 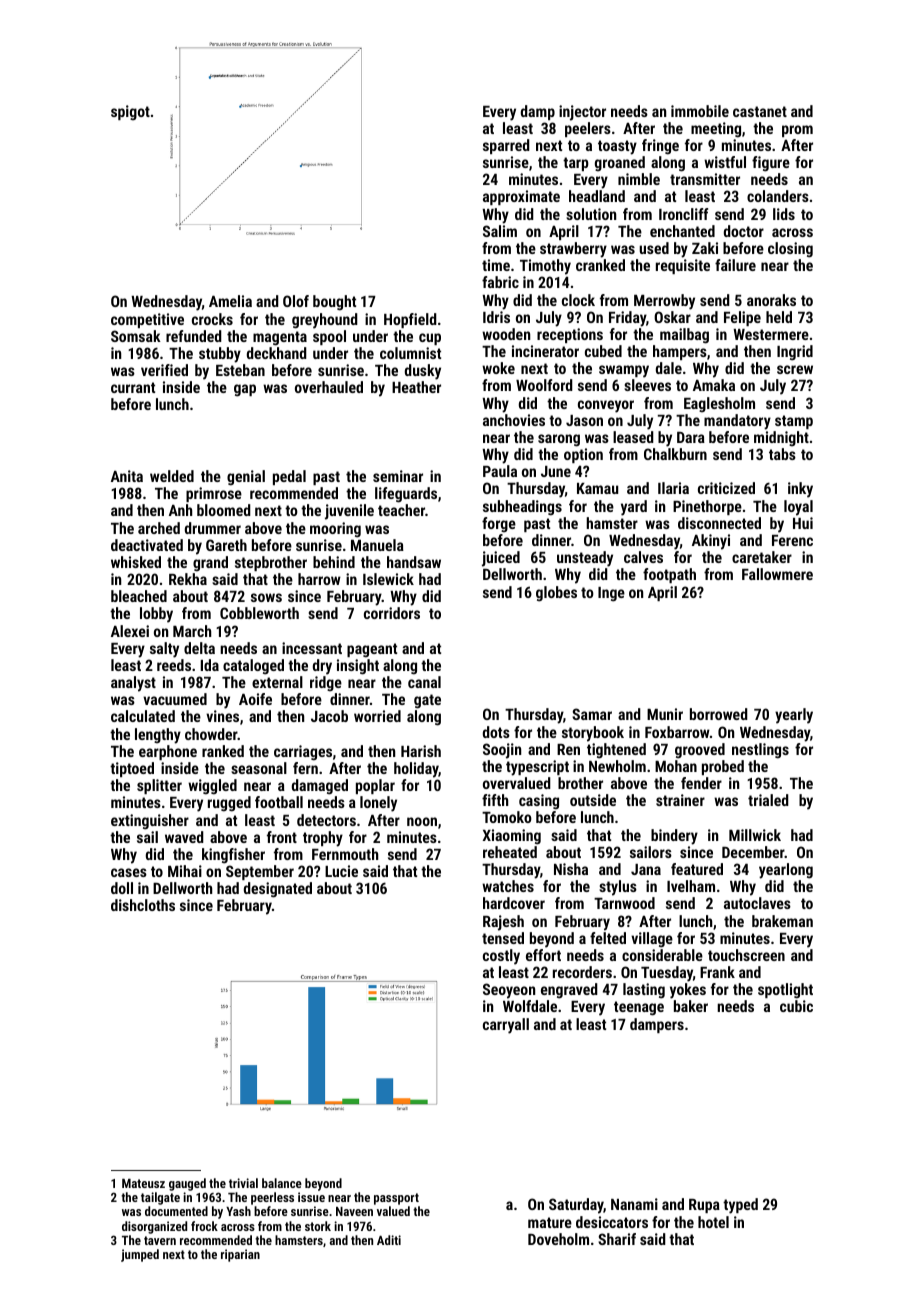 What do you see at coordinates (127, 476) in the screenshot?
I see `Anita` at bounding box center [127, 476].
